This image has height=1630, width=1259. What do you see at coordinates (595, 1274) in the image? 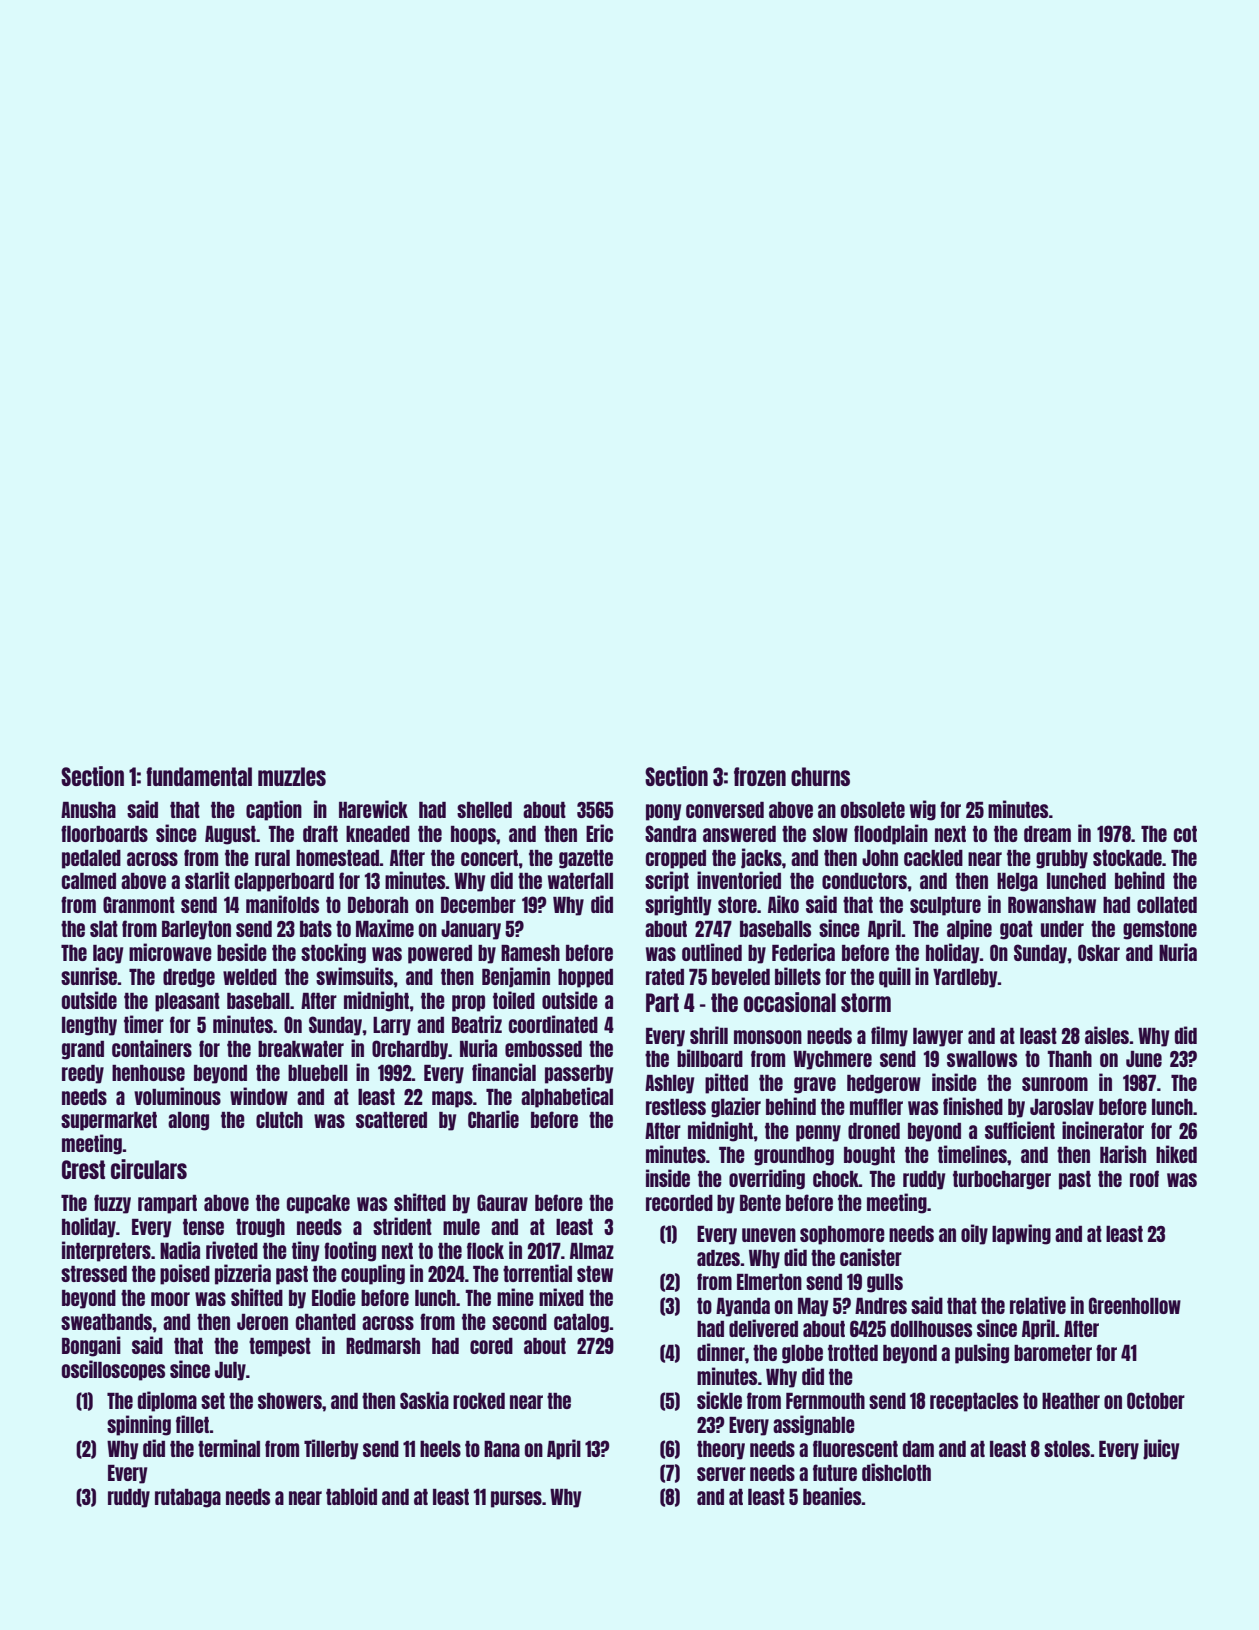
I see `stew` at bounding box center [595, 1274].
